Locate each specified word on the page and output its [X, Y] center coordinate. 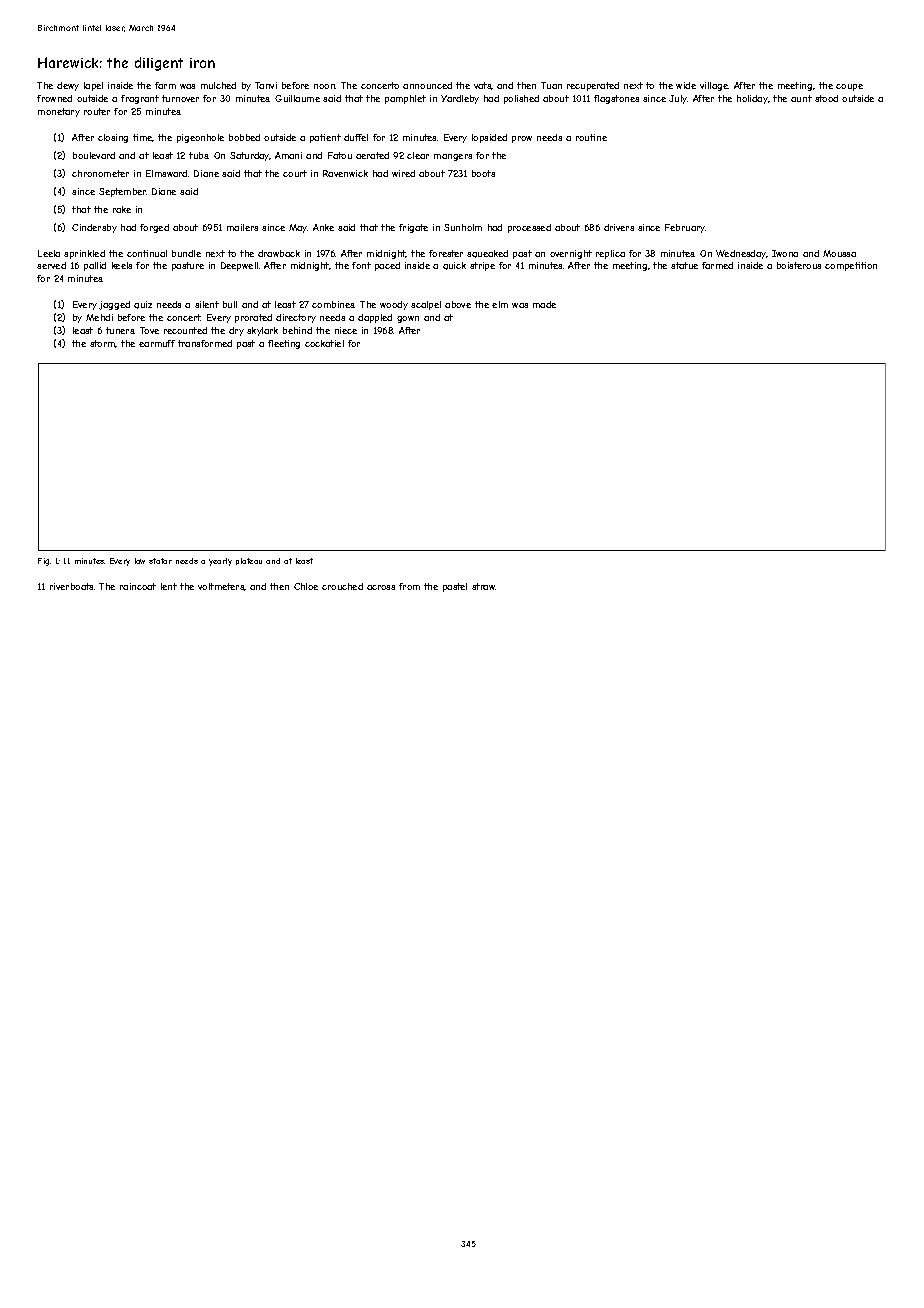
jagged [114, 305]
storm [103, 344]
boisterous [799, 265]
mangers [453, 157]
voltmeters [221, 587]
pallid [95, 266]
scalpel [426, 305]
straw [484, 586]
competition [851, 266]
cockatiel [324, 343]
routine [591, 137]
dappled [375, 318]
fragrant [140, 99]
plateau [249, 561]
